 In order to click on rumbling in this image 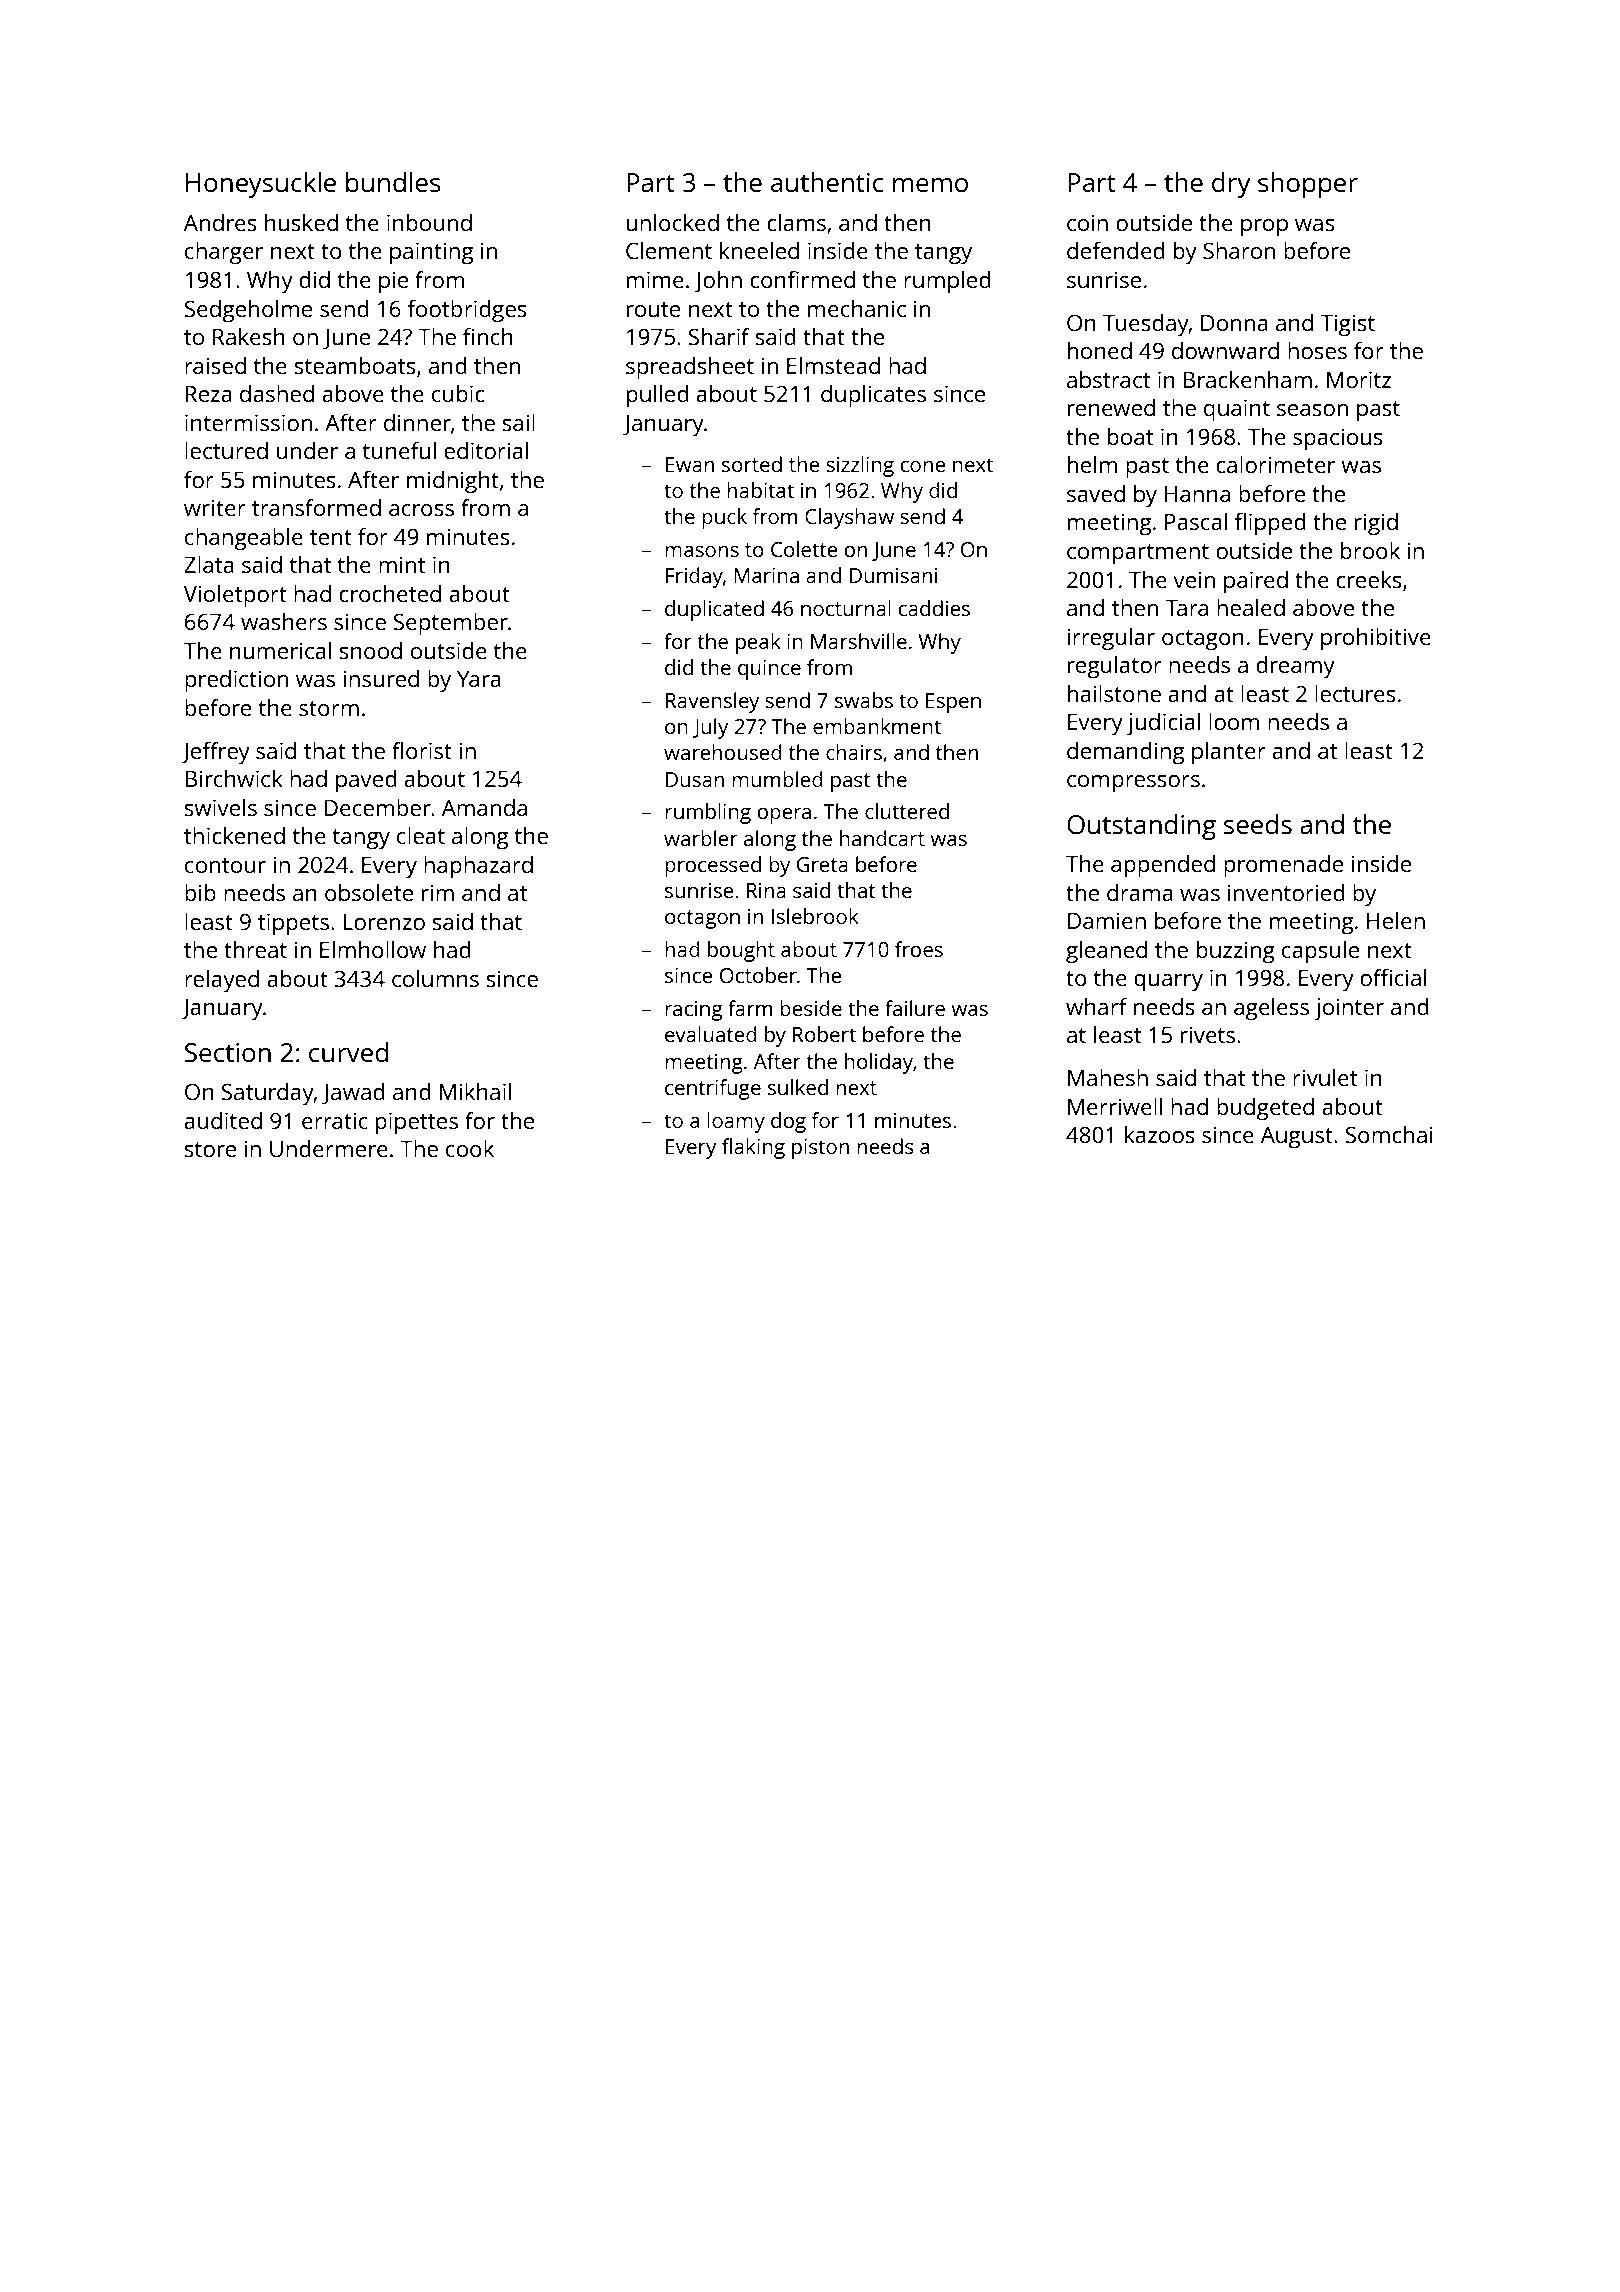, I will do `click(708, 813)`.
